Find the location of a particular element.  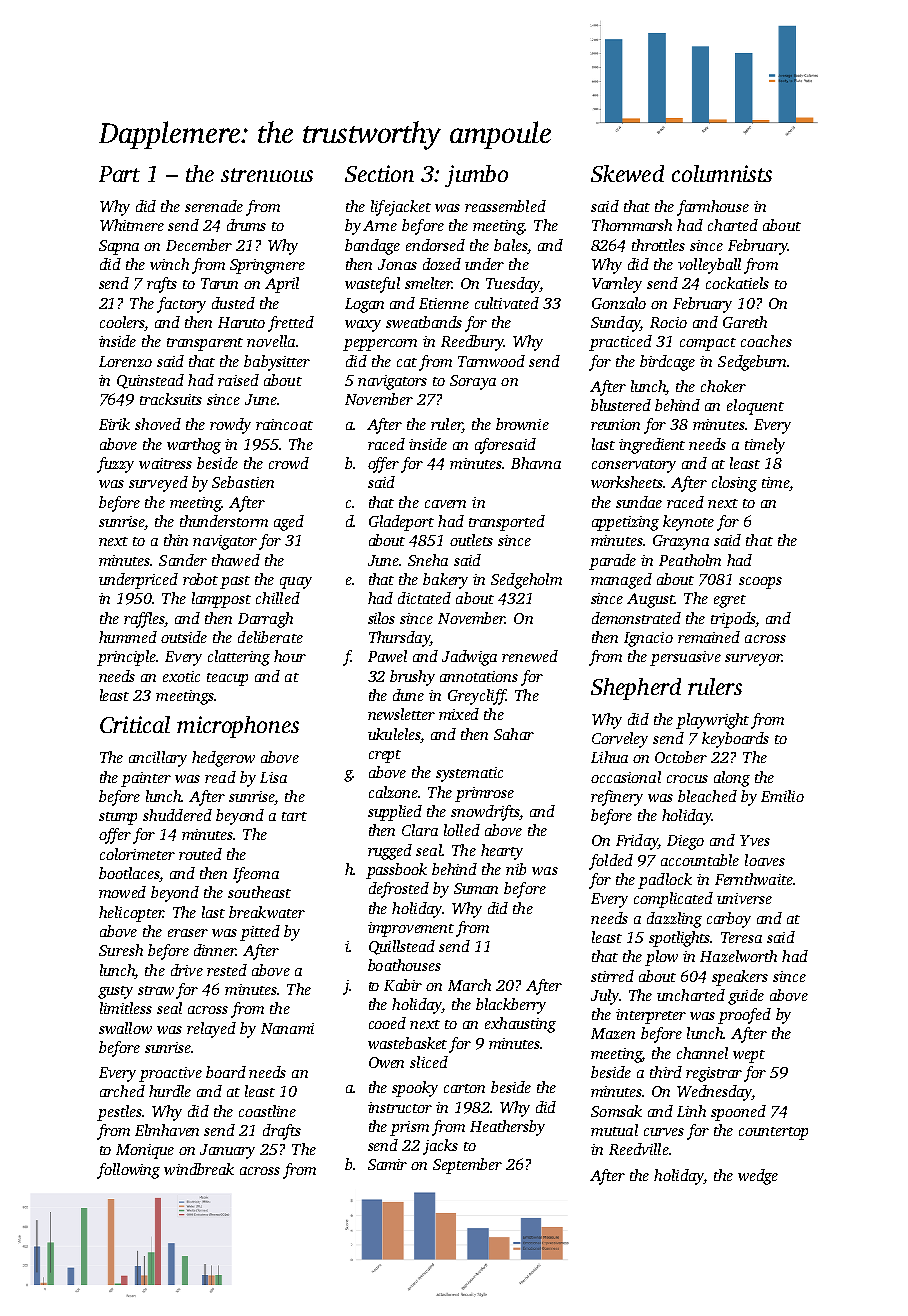

Samir is located at coordinates (387, 1164).
